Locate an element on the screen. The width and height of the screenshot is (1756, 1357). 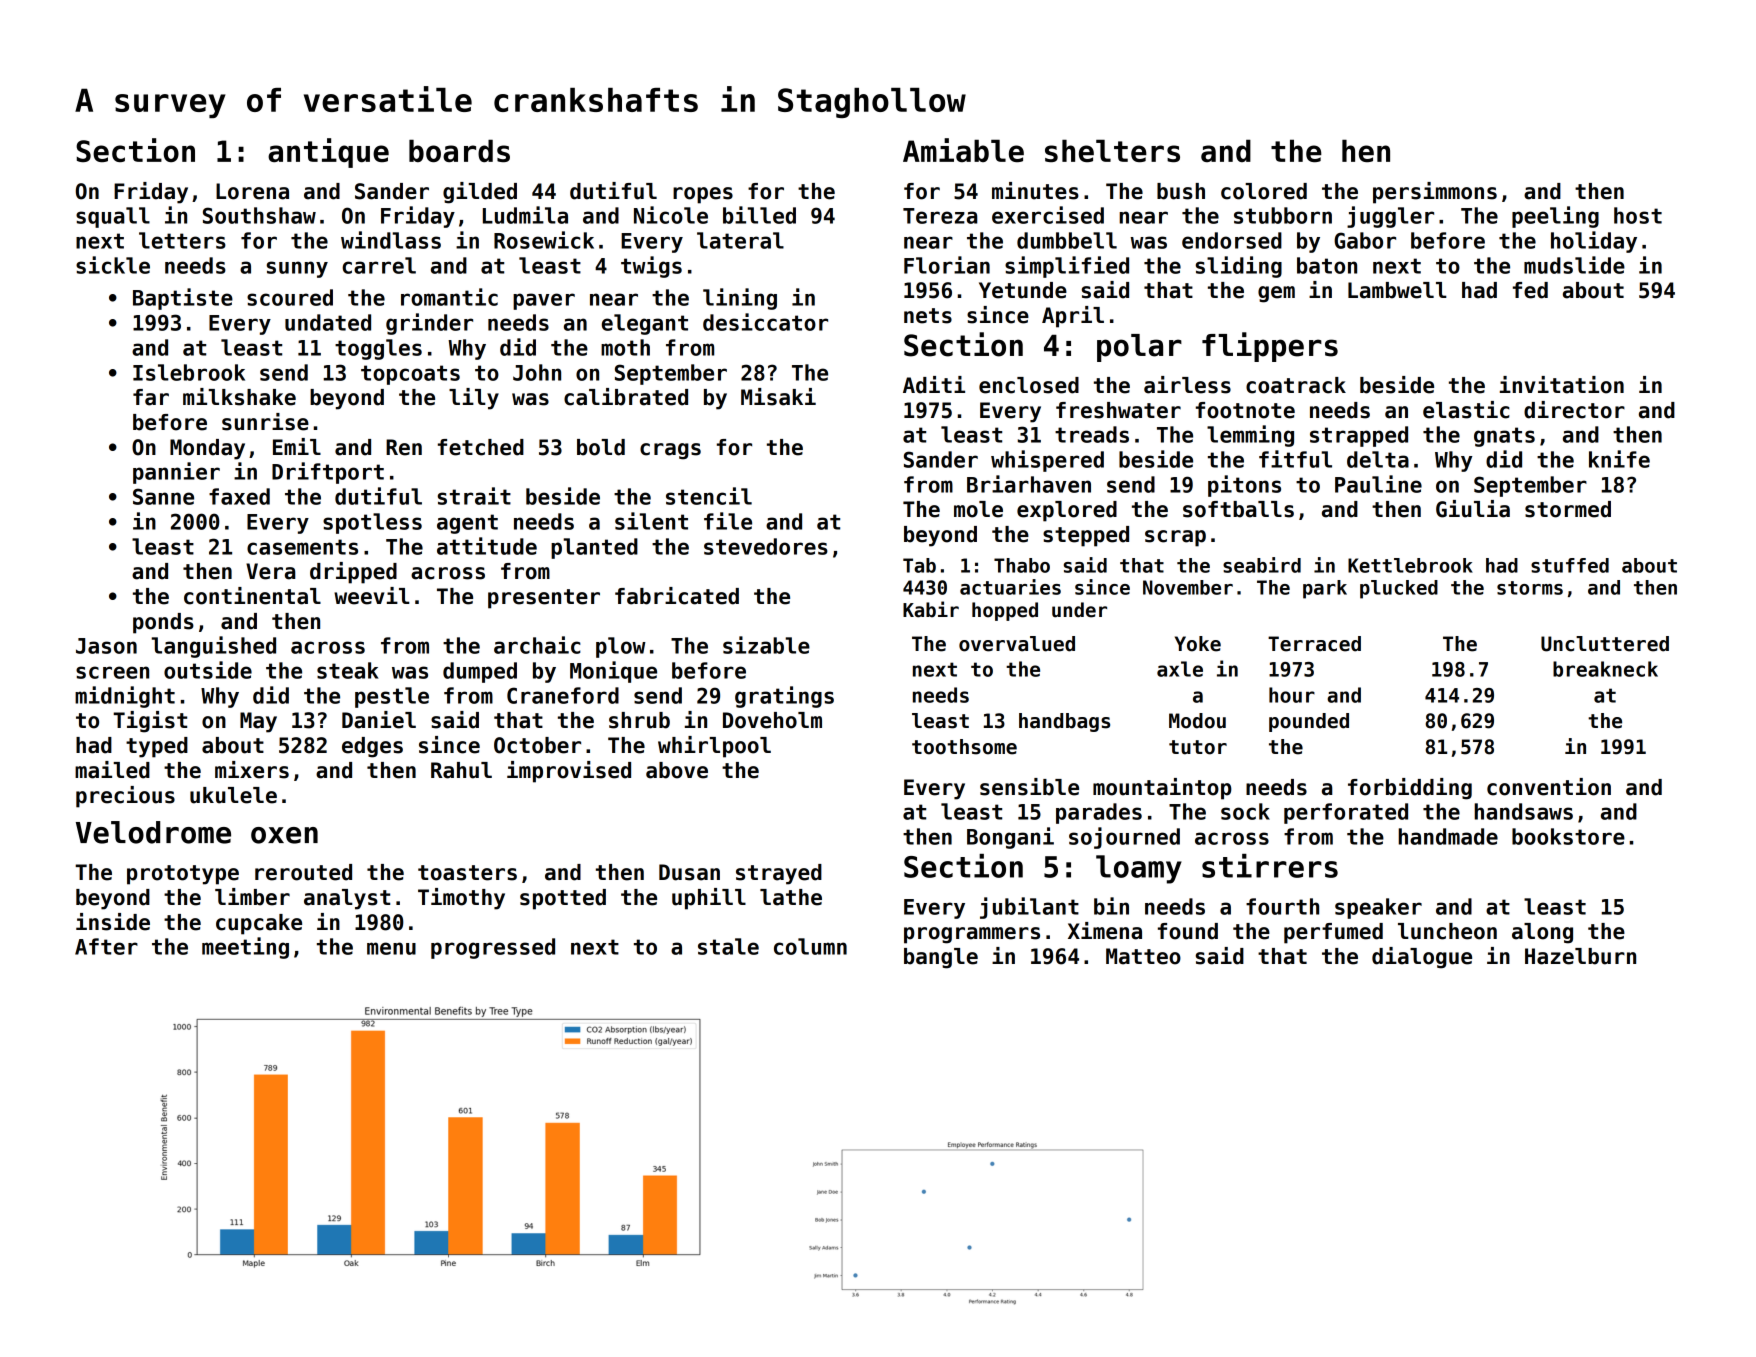
antique is located at coordinates (328, 153).
